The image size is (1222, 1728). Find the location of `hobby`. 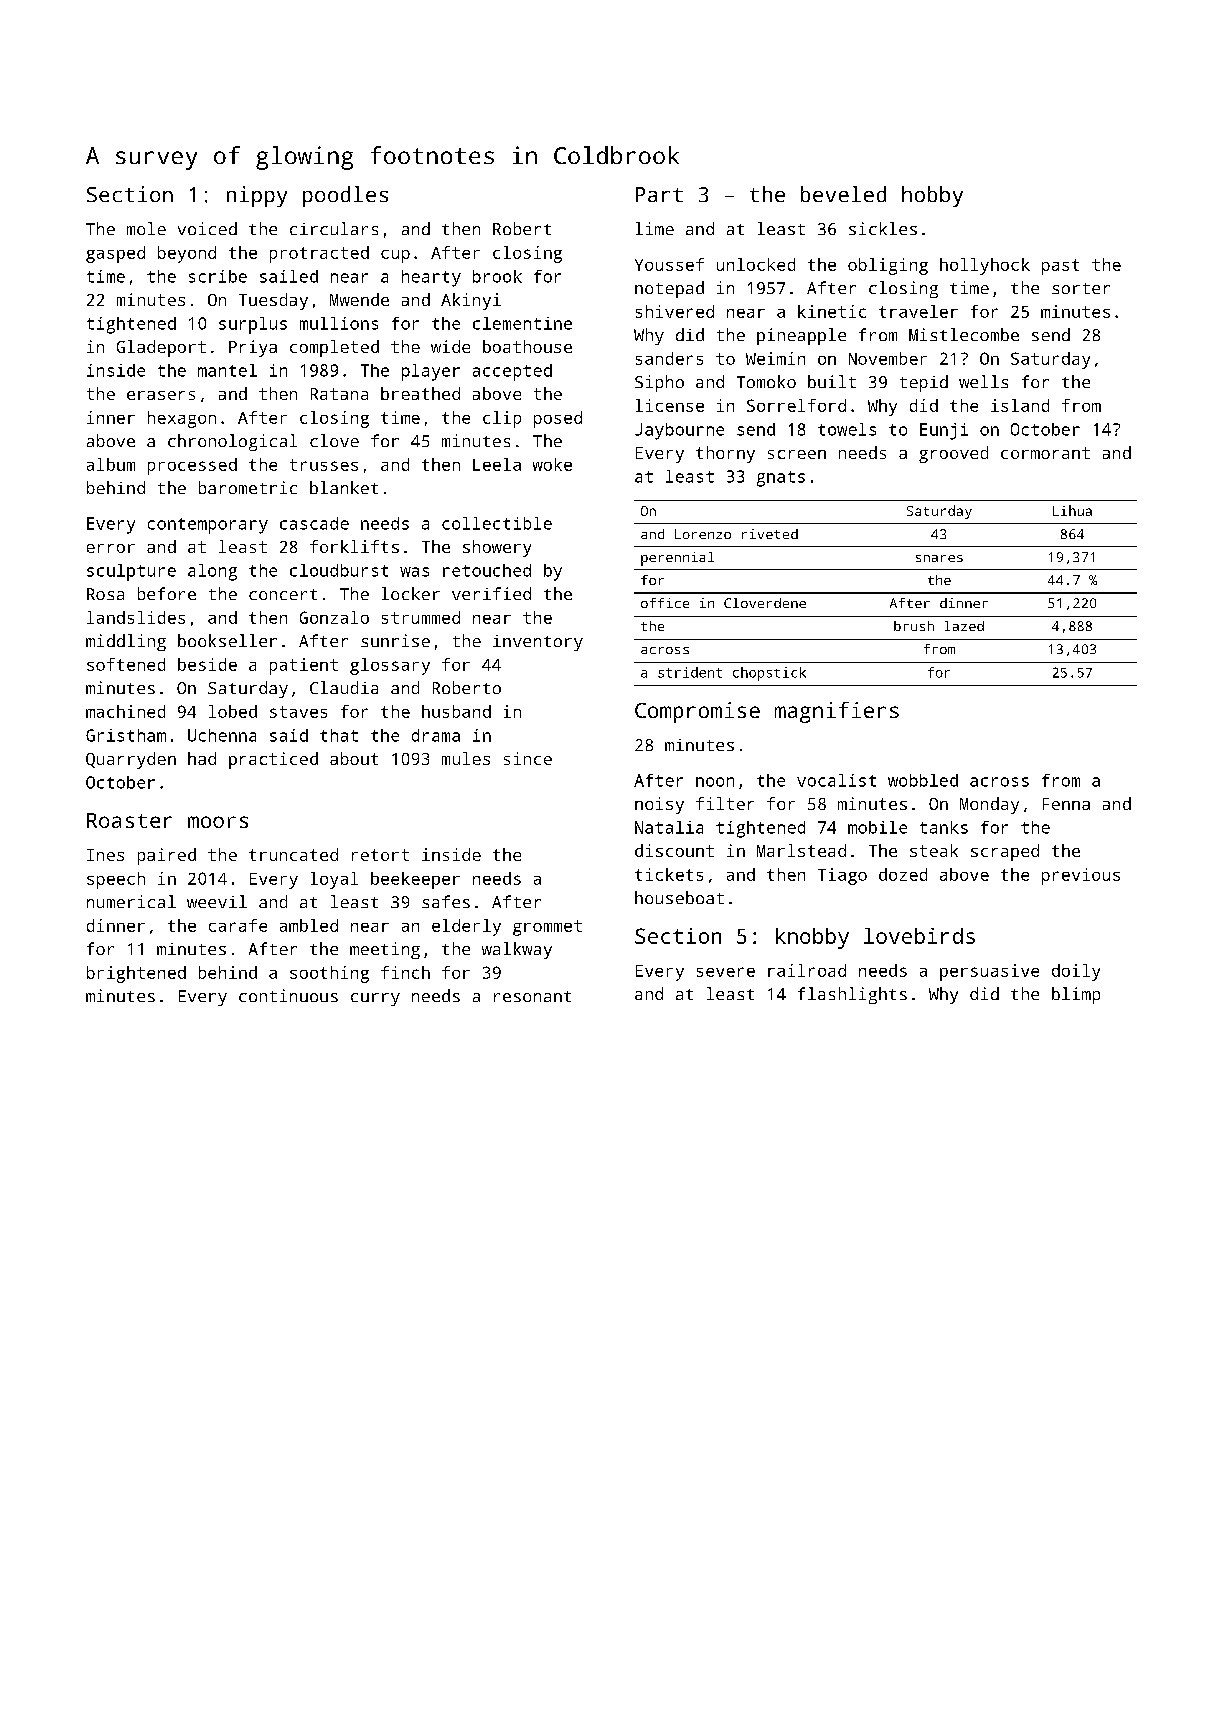

hobby is located at coordinates (932, 196).
